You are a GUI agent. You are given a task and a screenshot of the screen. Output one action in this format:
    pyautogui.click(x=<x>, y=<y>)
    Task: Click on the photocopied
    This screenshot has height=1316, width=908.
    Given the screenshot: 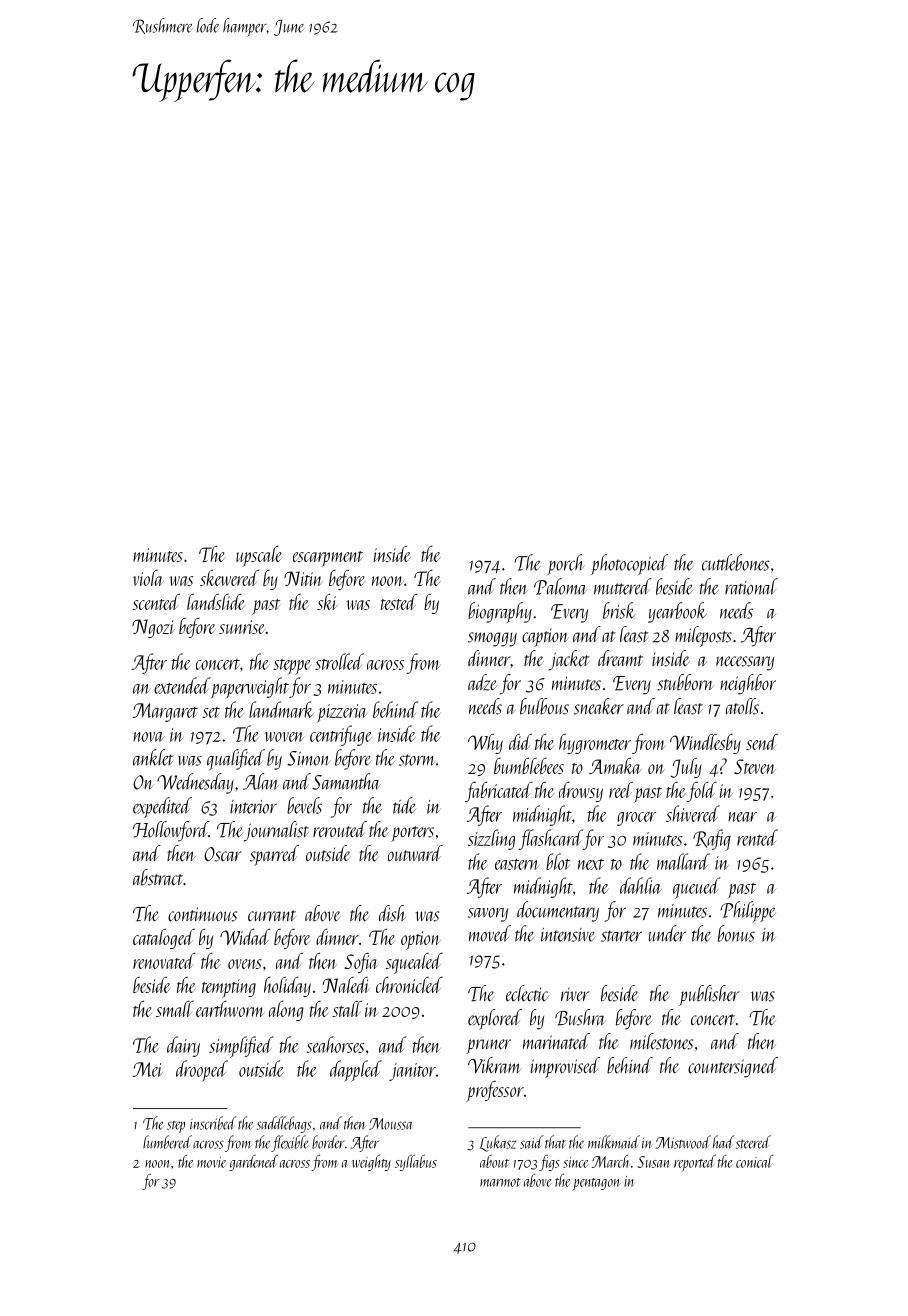 What is the action you would take?
    pyautogui.click(x=629, y=564)
